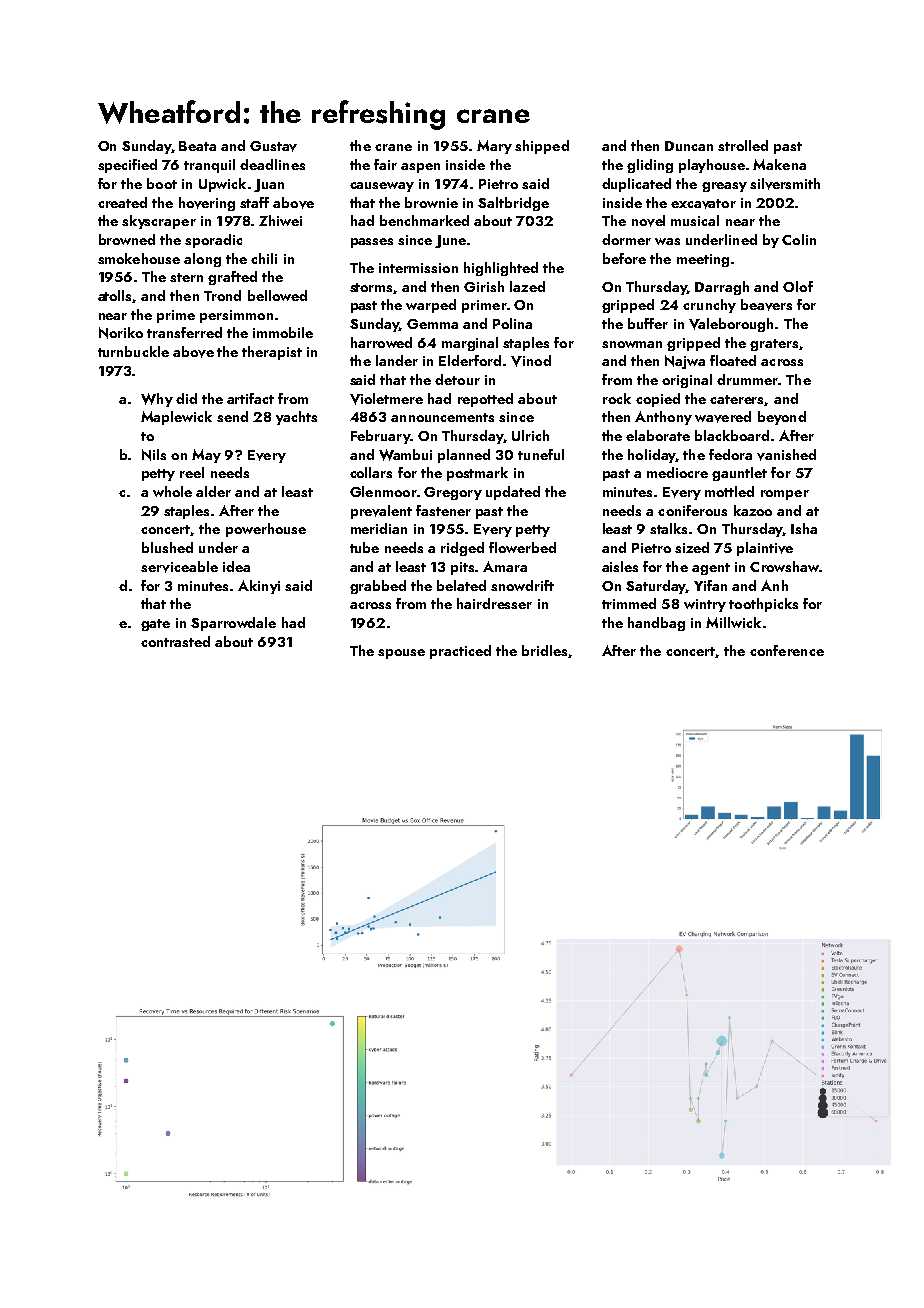 The width and height of the page is (924, 1308). I want to click on Nils, so click(154, 455).
